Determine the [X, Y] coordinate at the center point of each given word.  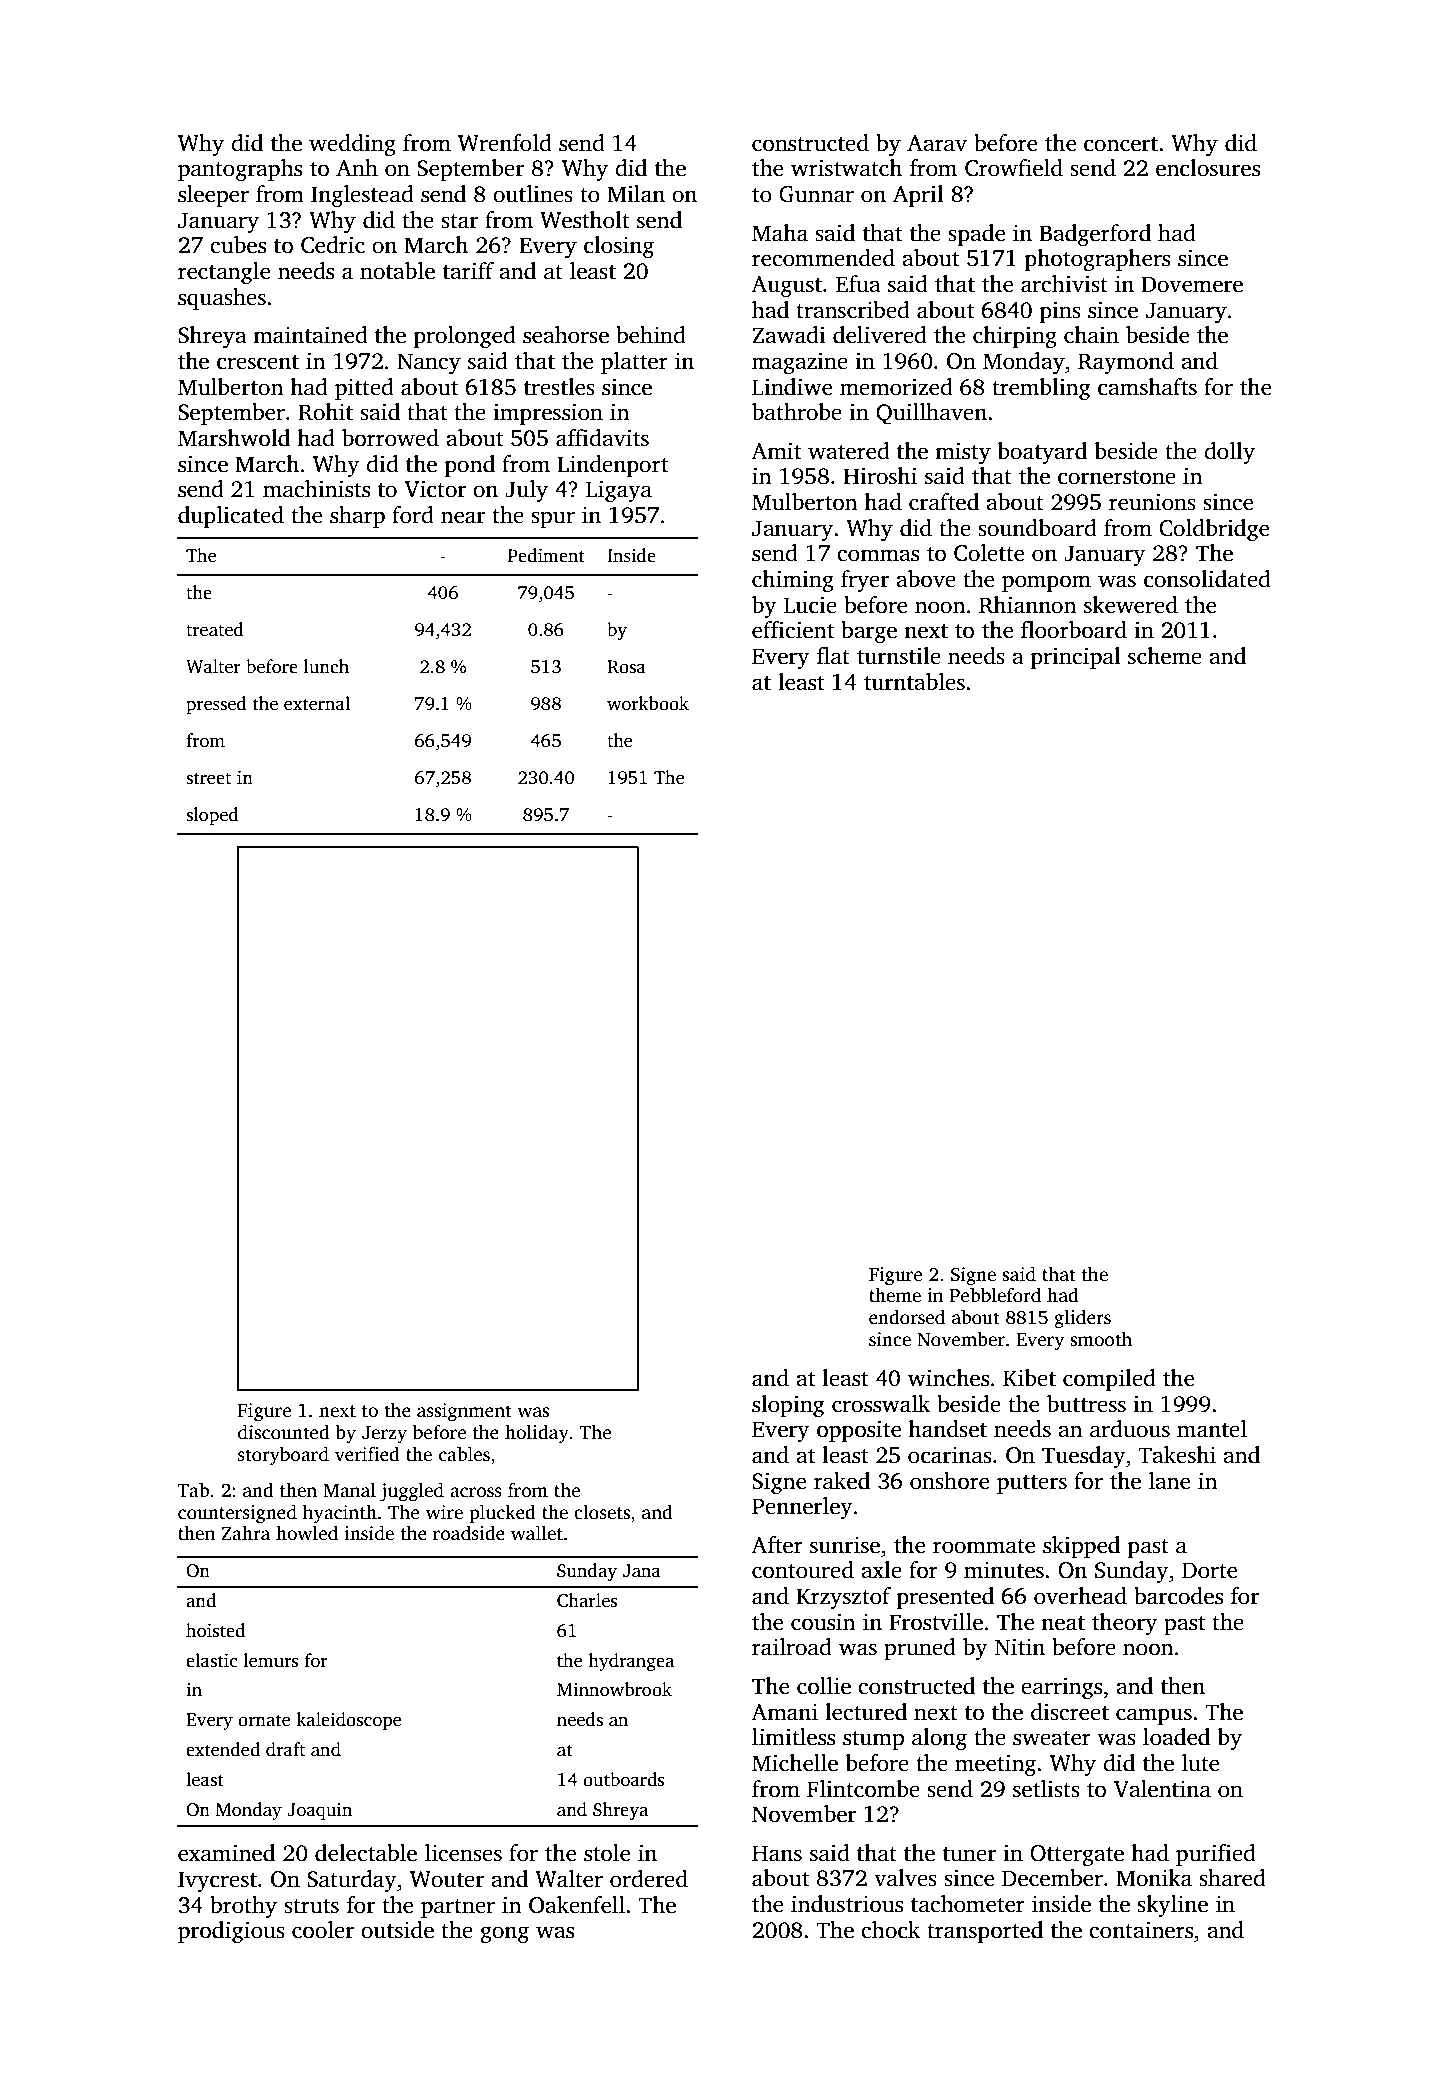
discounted [284, 1432]
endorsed [907, 1317]
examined [226, 1853]
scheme [1165, 656]
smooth [1101, 1339]
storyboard [283, 1456]
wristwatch [846, 168]
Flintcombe [863, 1789]
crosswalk [881, 1404]
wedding [352, 145]
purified [1216, 1855]
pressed [216, 705]
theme [895, 1295]
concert [1121, 144]
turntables [914, 682]
